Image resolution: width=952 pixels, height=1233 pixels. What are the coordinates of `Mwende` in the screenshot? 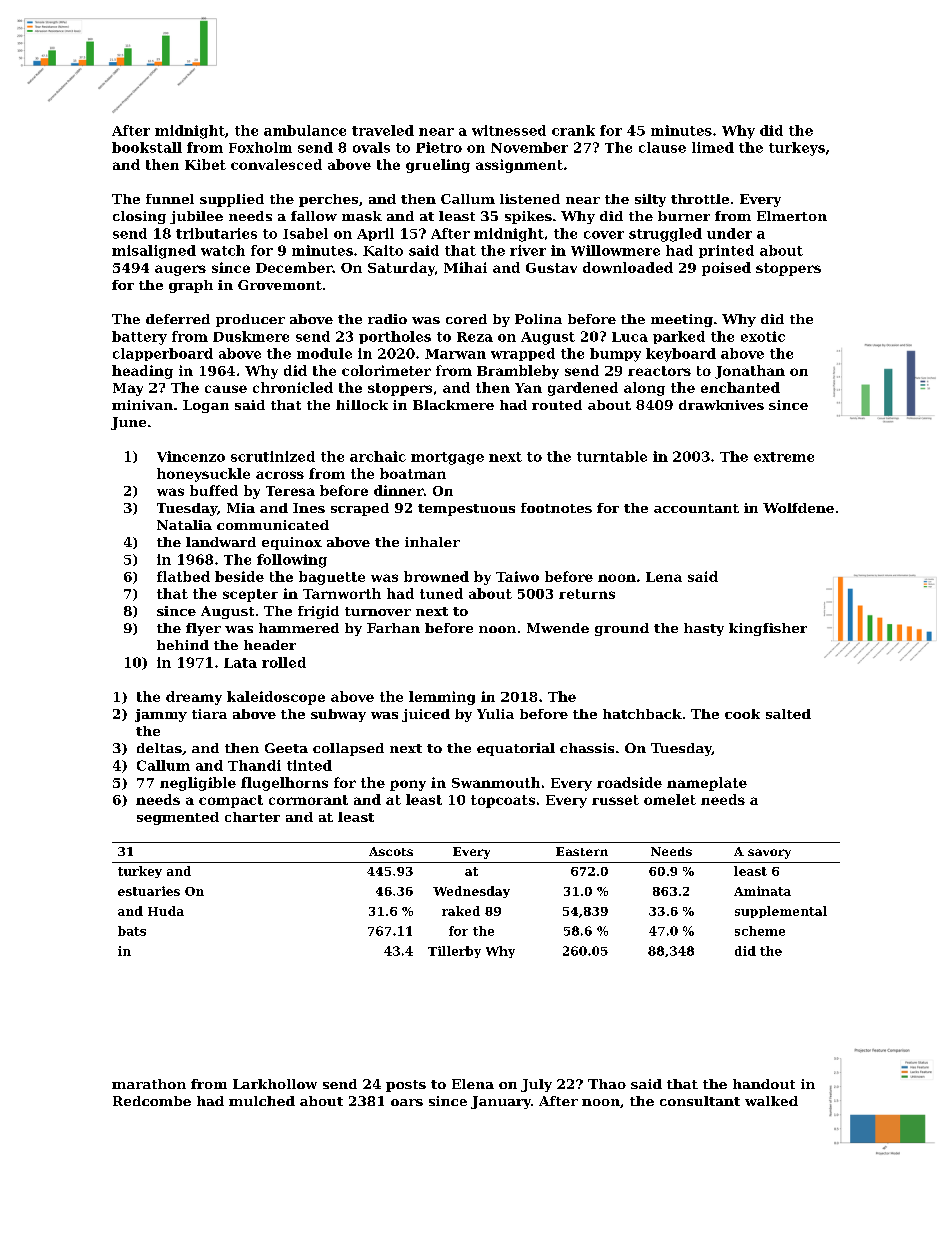 It's located at (558, 628).
